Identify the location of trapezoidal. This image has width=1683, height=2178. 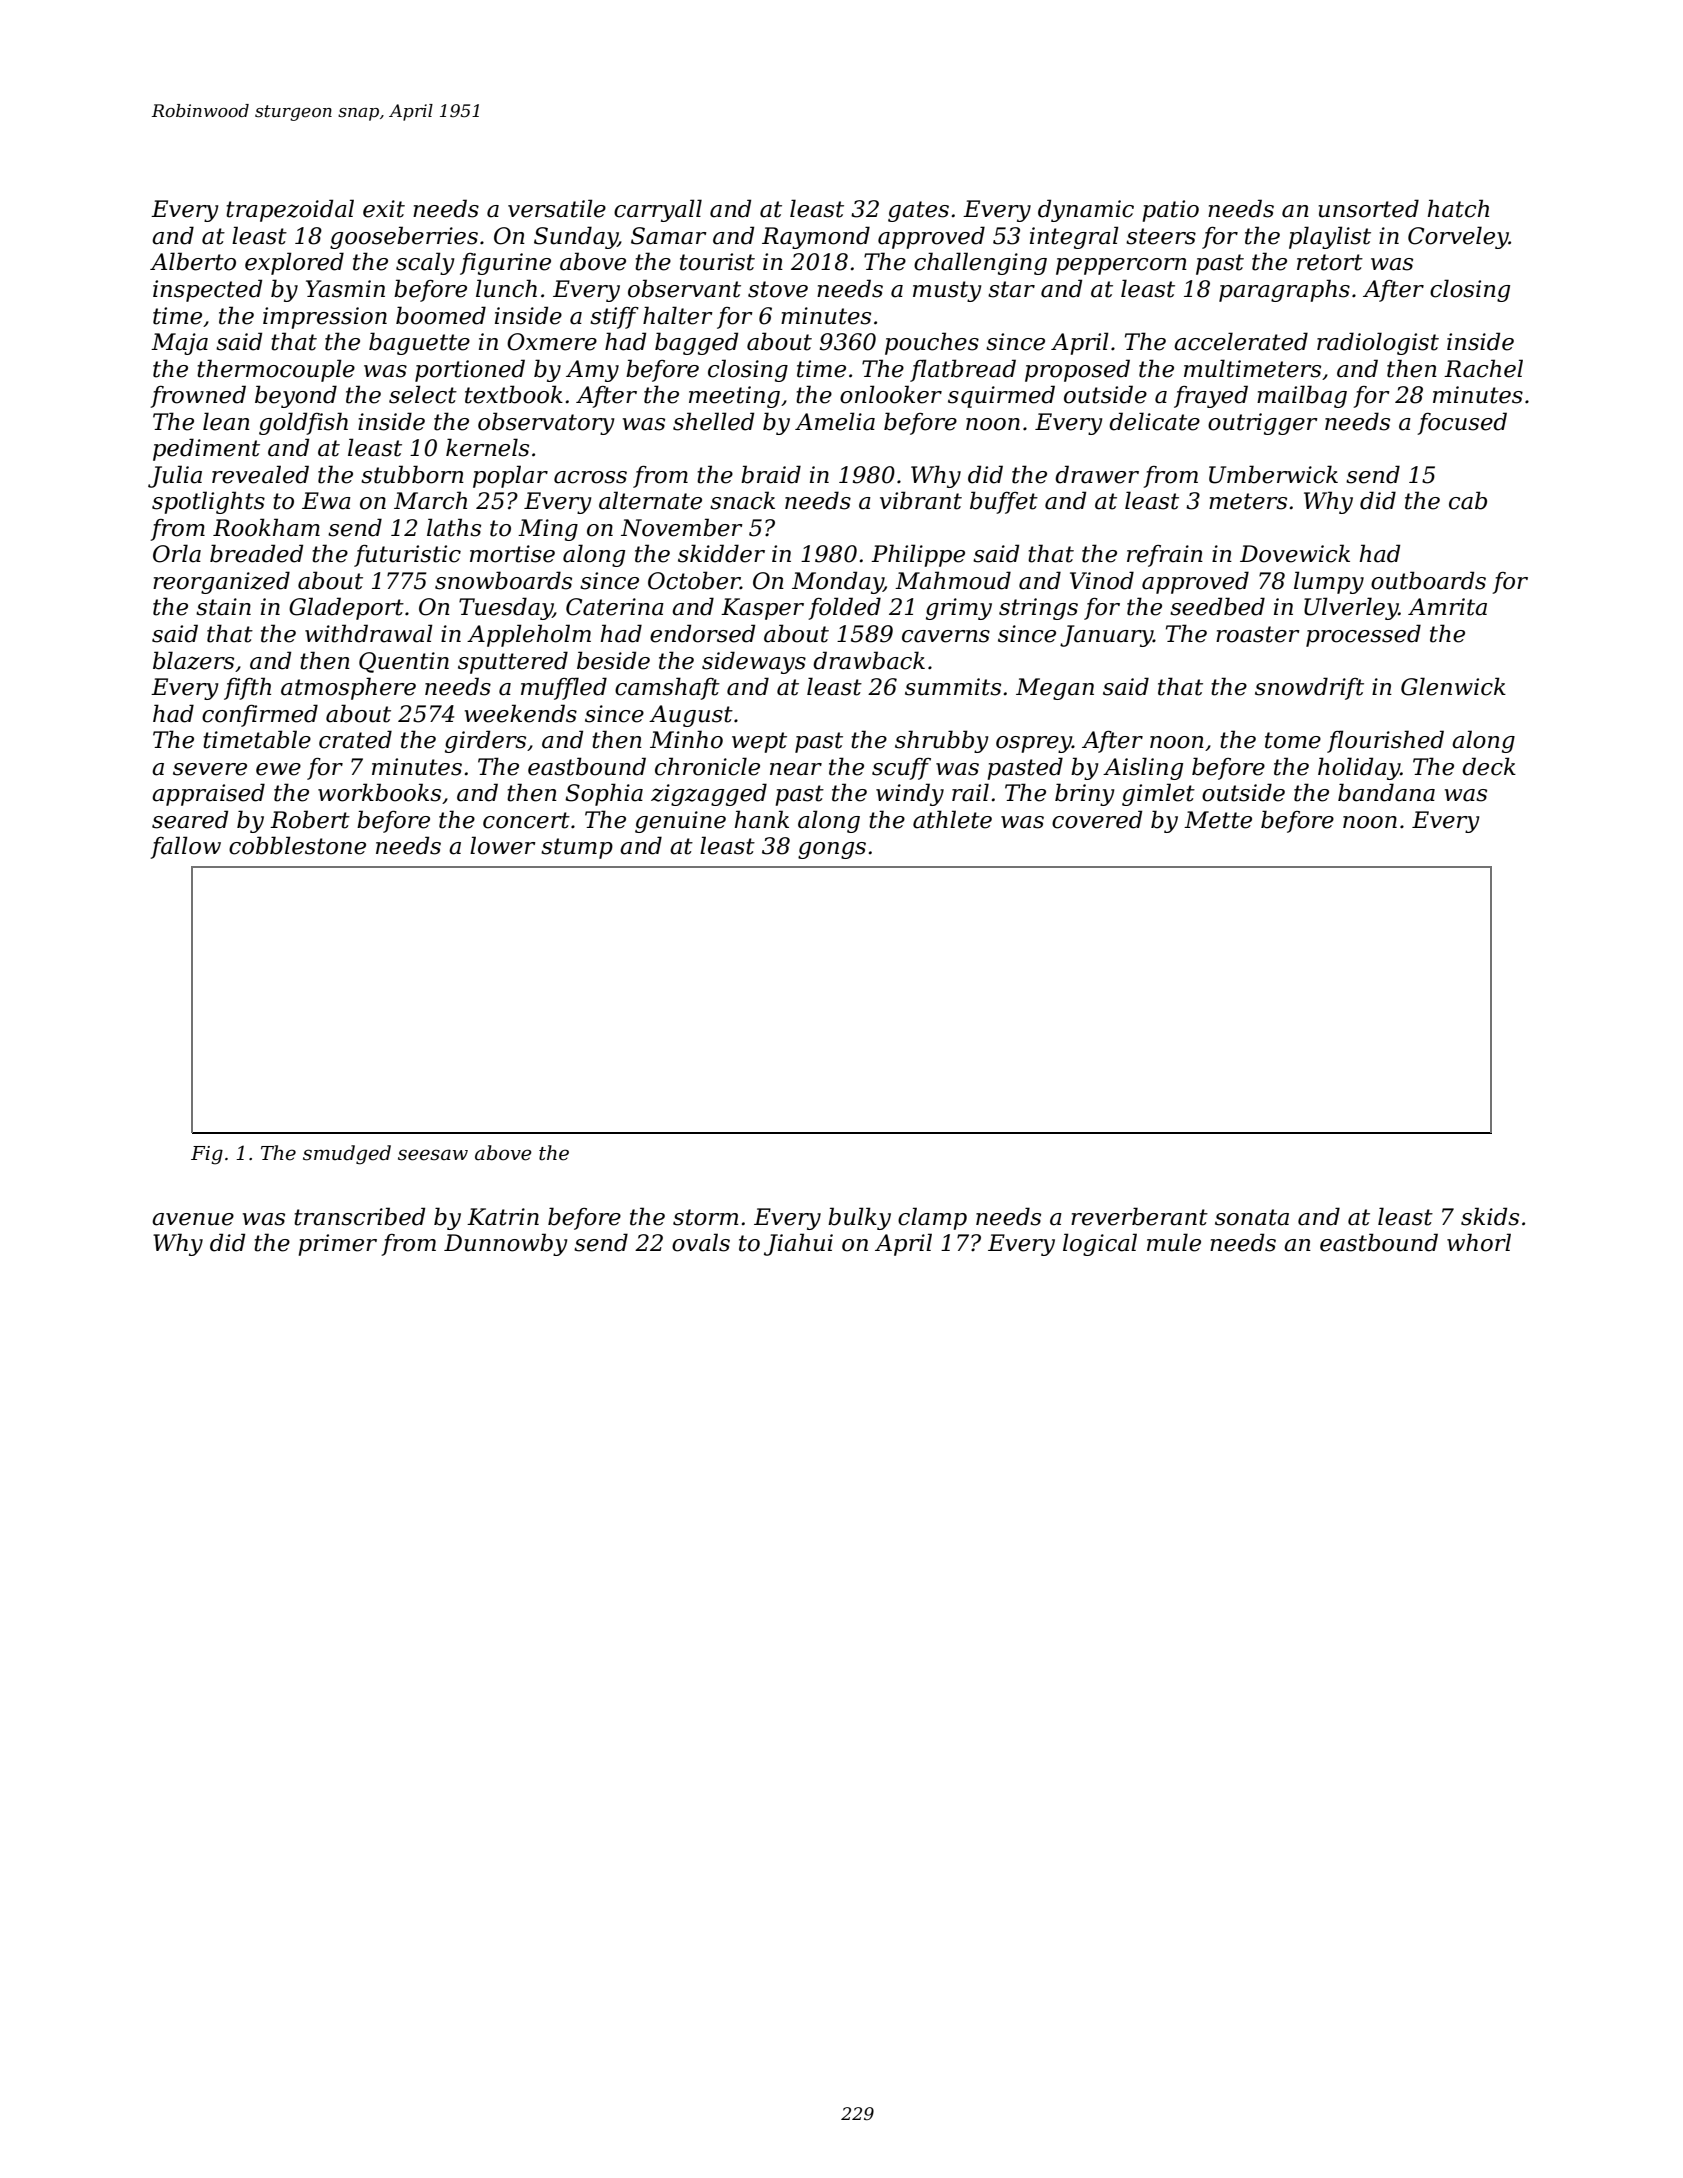
(290, 210).
